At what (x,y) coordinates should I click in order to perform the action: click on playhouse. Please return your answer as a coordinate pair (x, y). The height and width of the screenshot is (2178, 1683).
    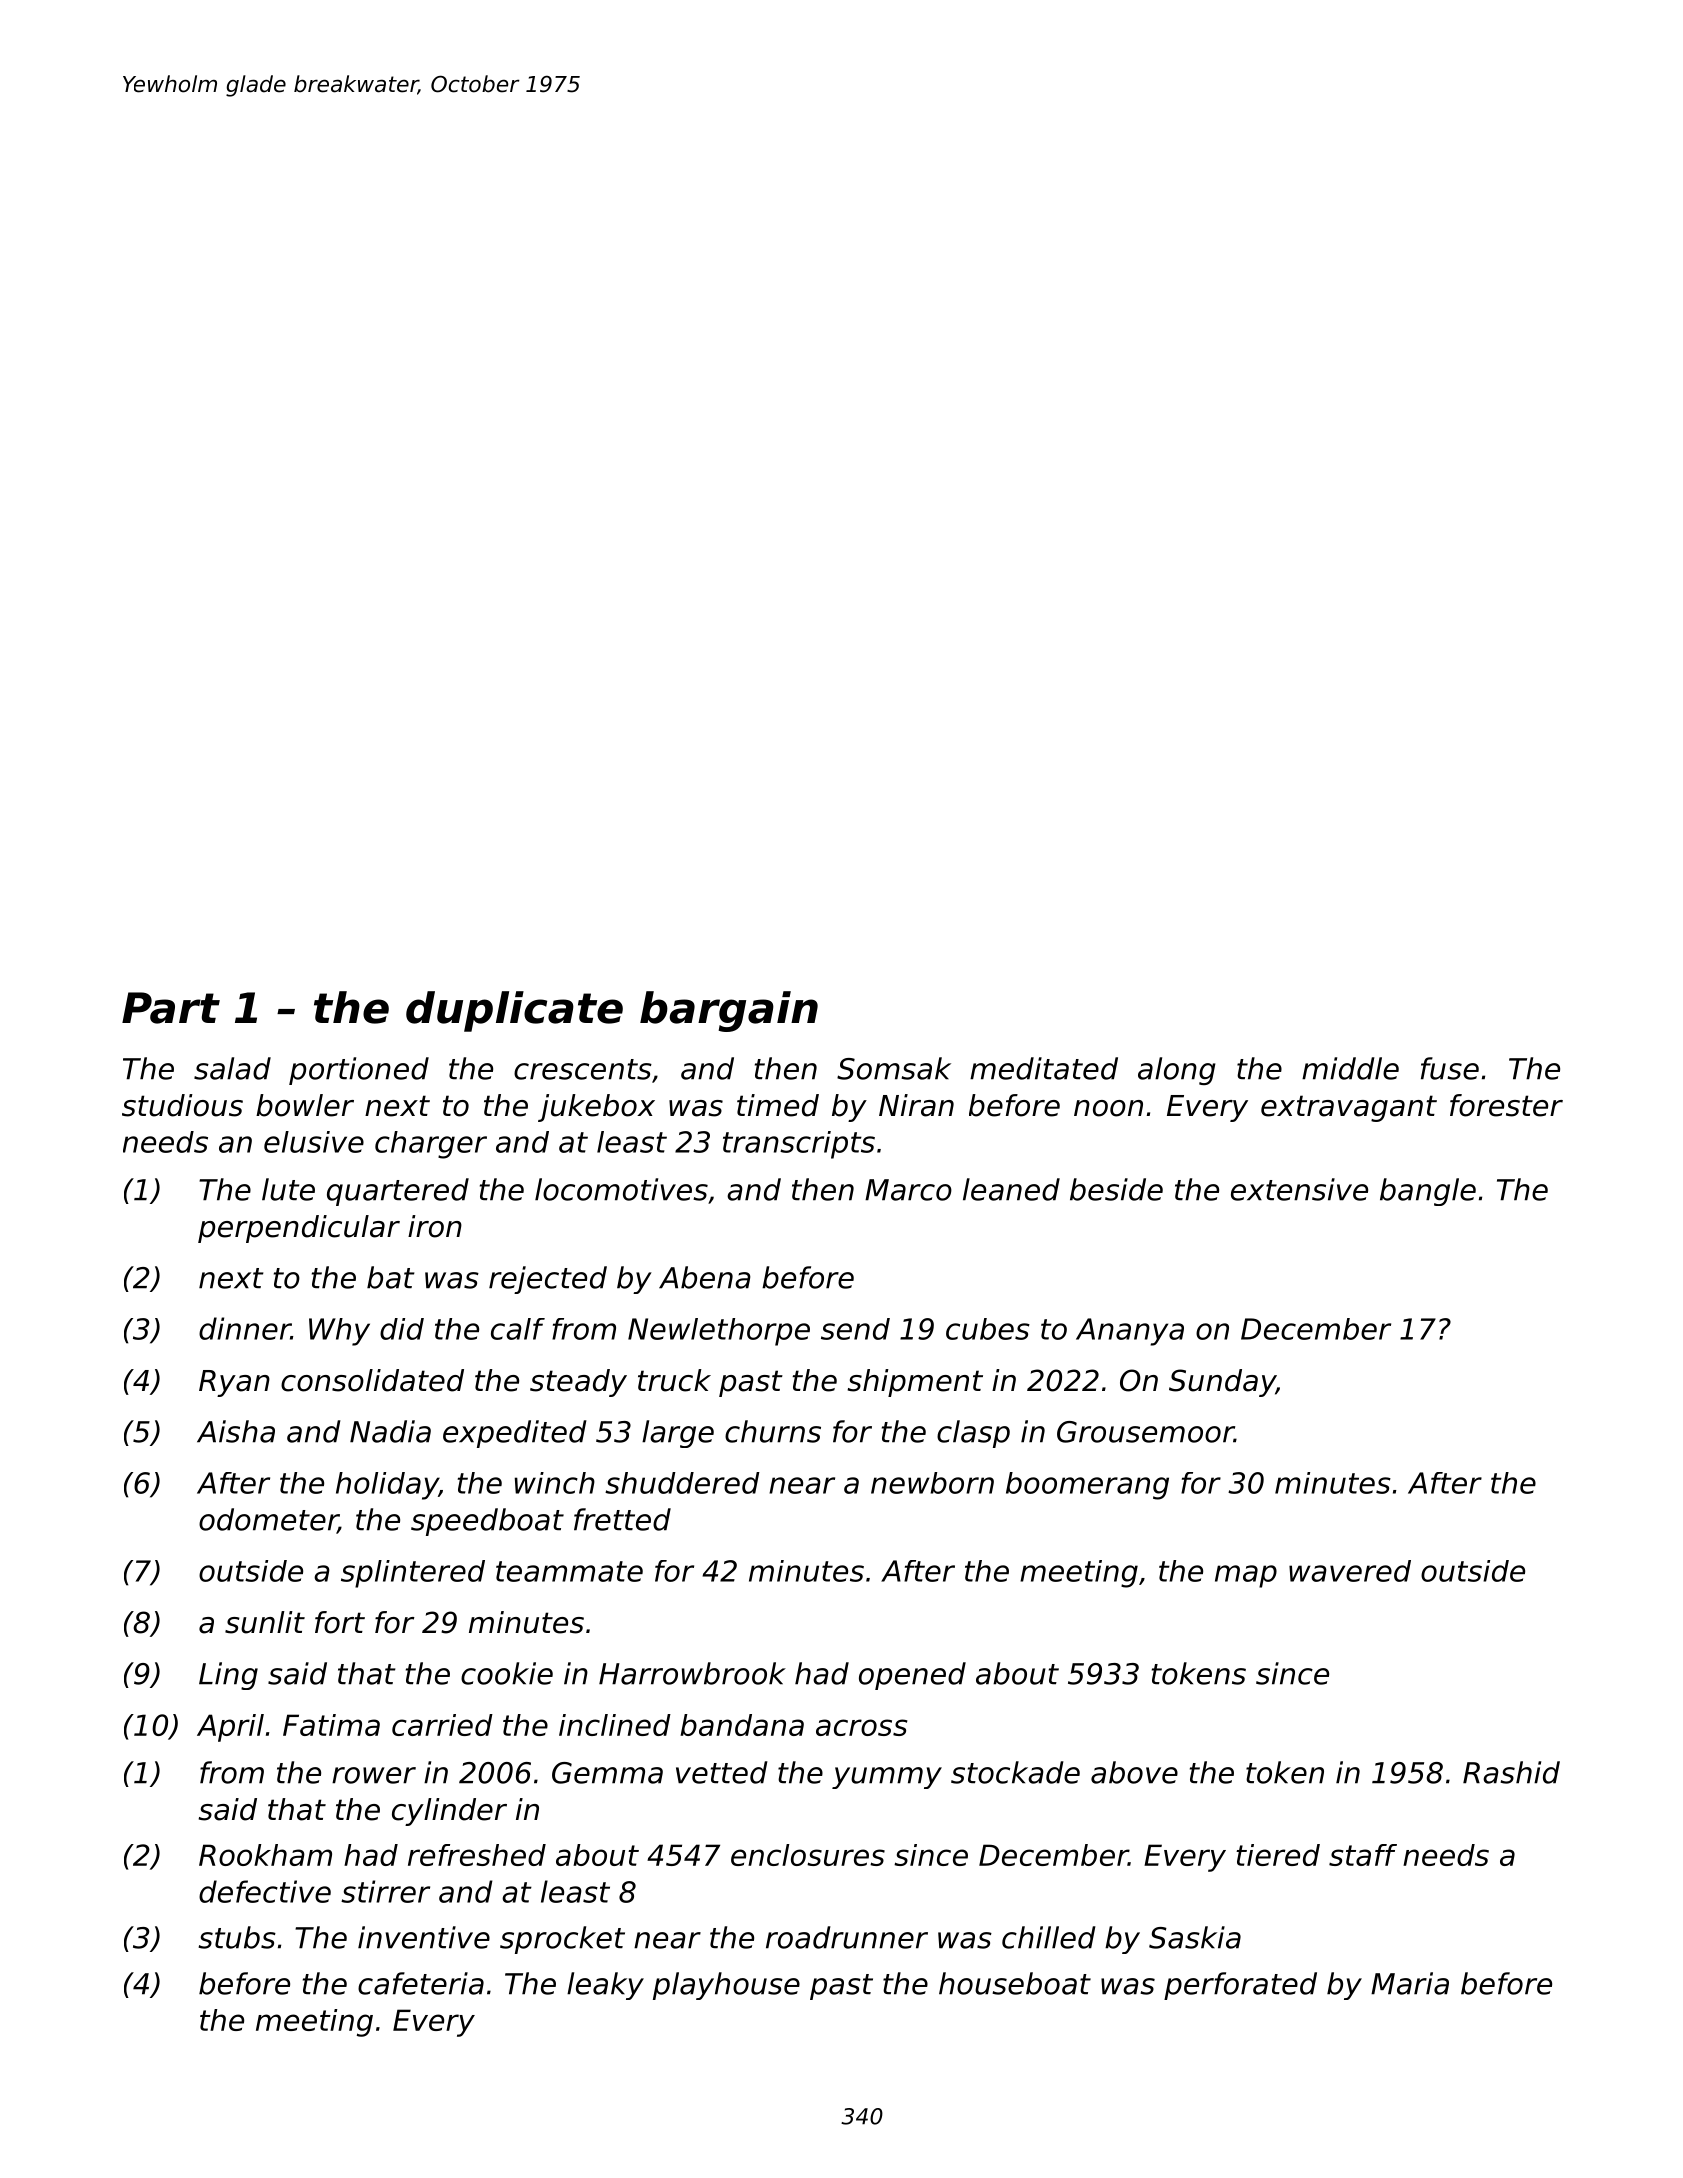
    Looking at the image, I should click on (726, 1986).
